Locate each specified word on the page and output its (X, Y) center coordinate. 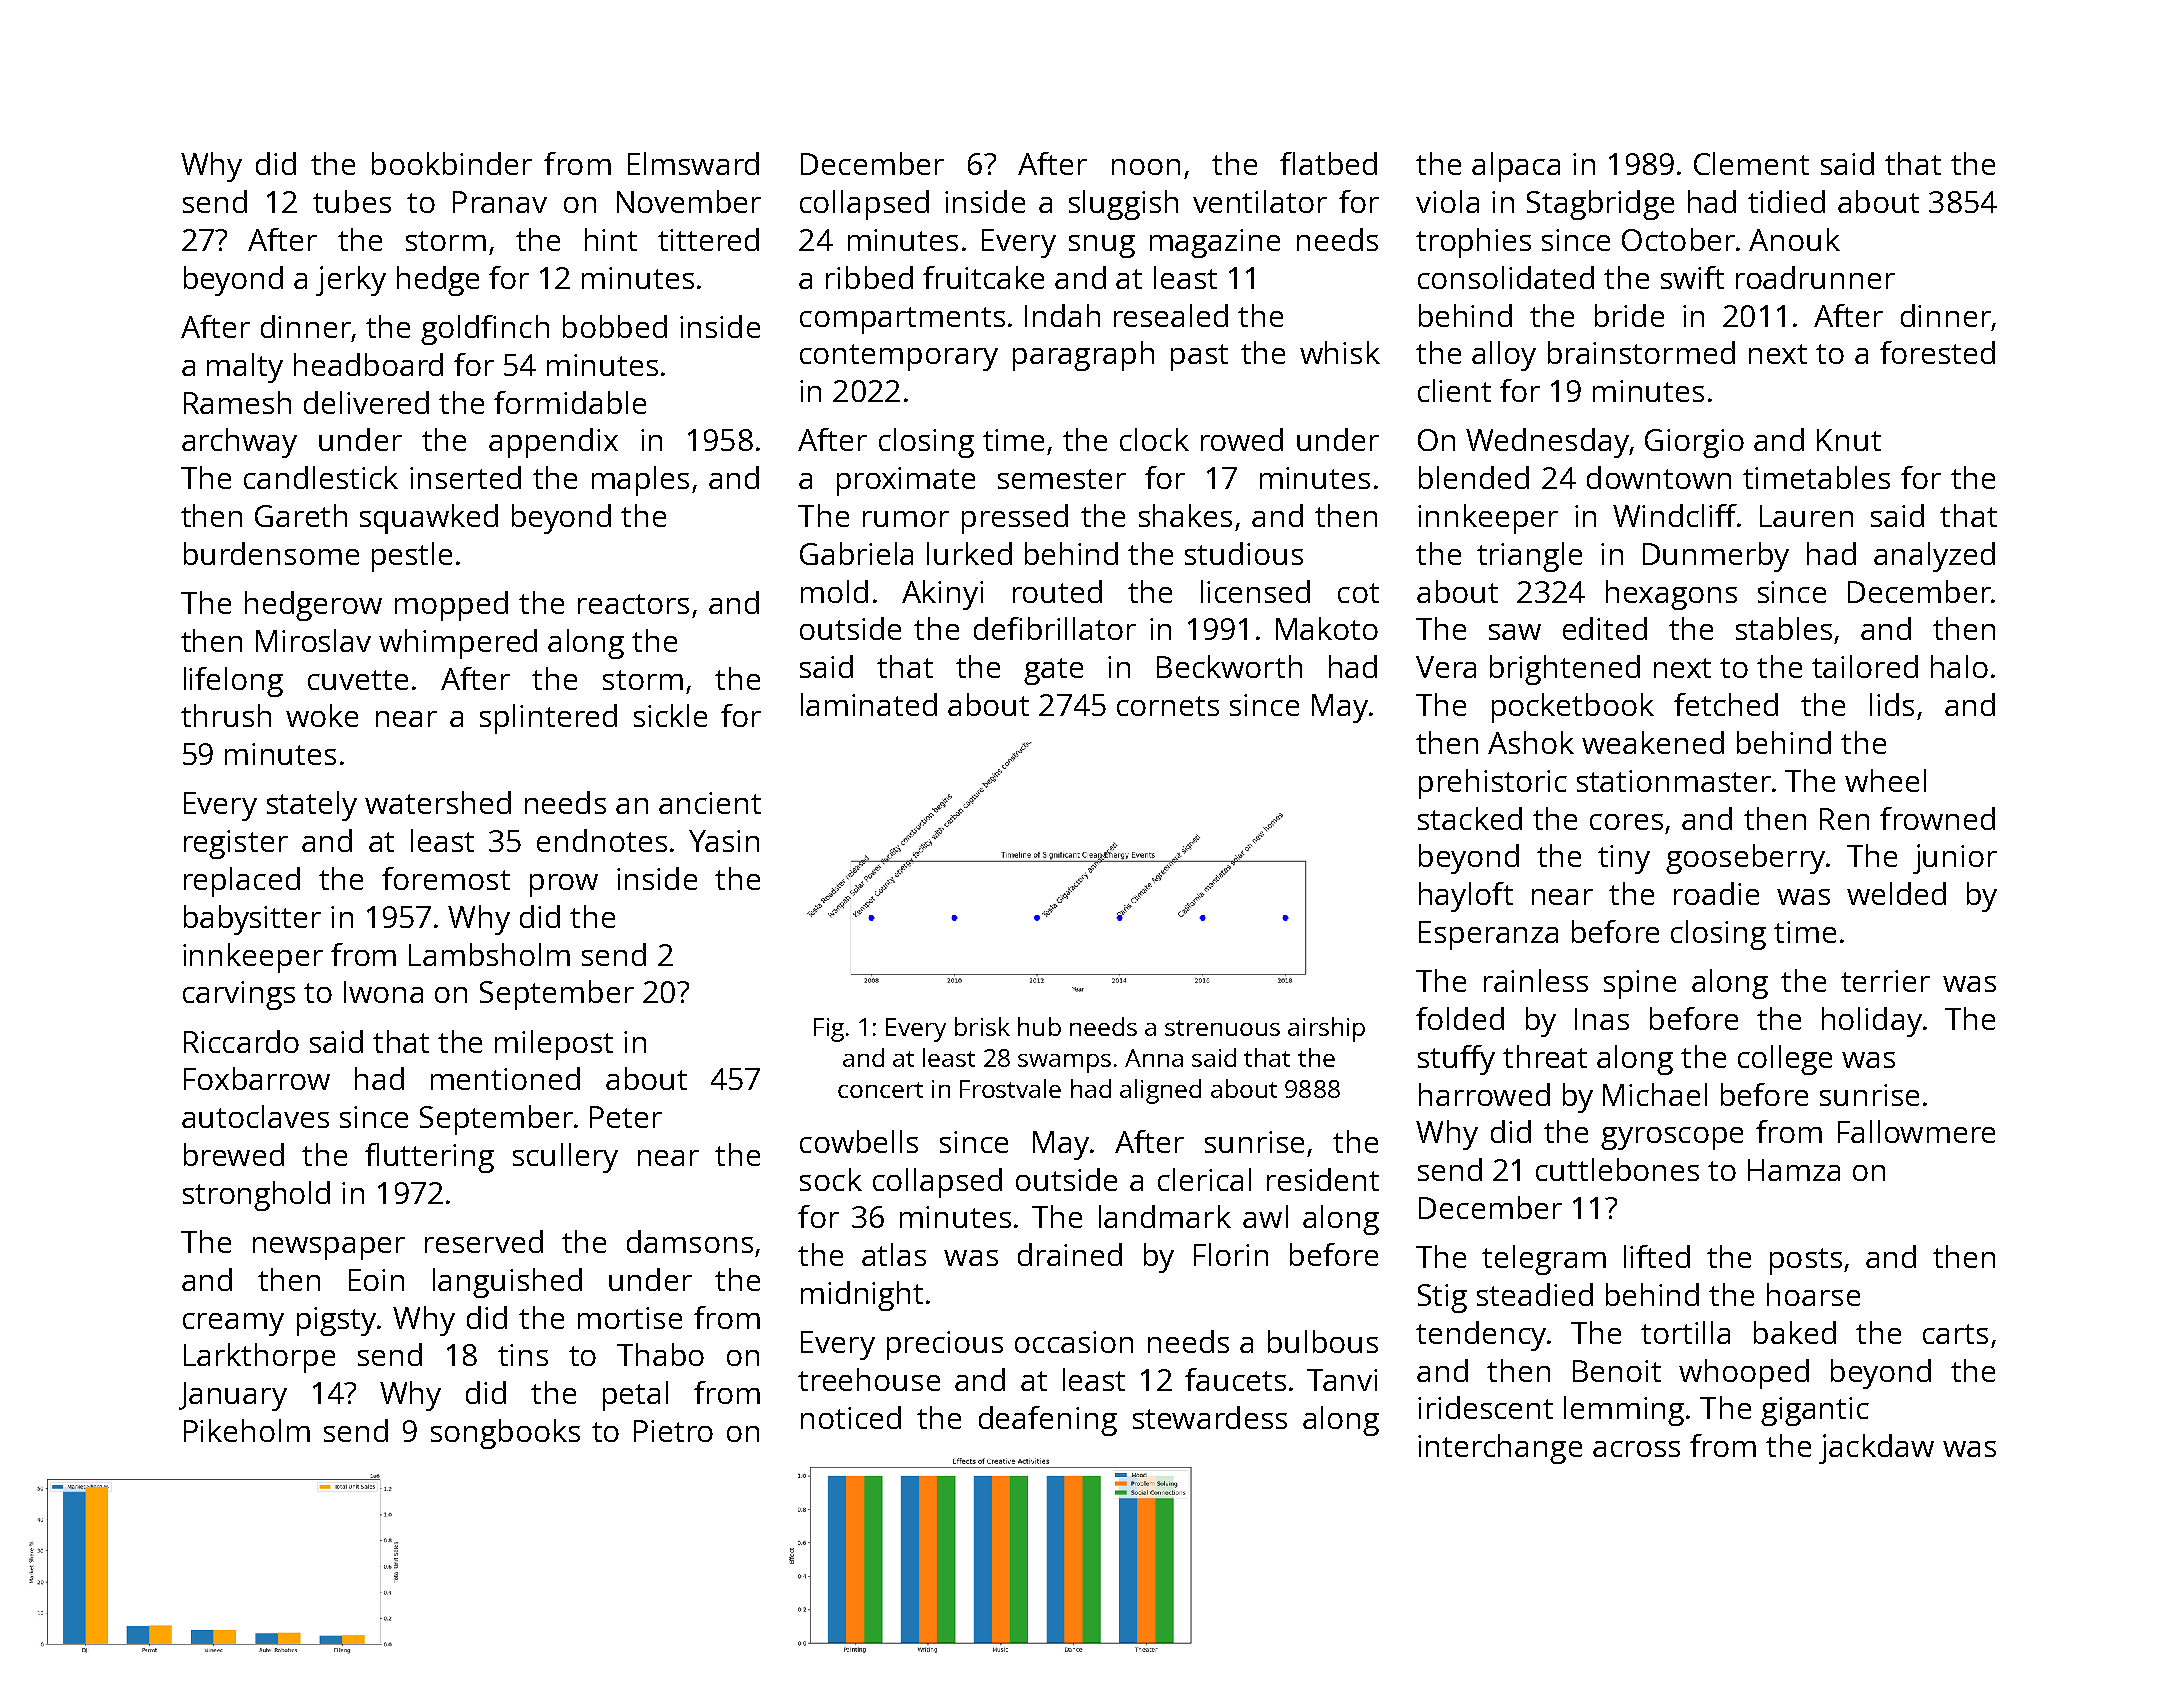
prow (564, 885)
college (1785, 1060)
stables (1784, 628)
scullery (565, 1158)
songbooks (505, 1434)
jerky (351, 281)
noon (1146, 167)
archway (239, 443)
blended (1474, 477)
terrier (1885, 981)
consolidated (1506, 277)
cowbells (859, 1141)
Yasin (724, 841)
